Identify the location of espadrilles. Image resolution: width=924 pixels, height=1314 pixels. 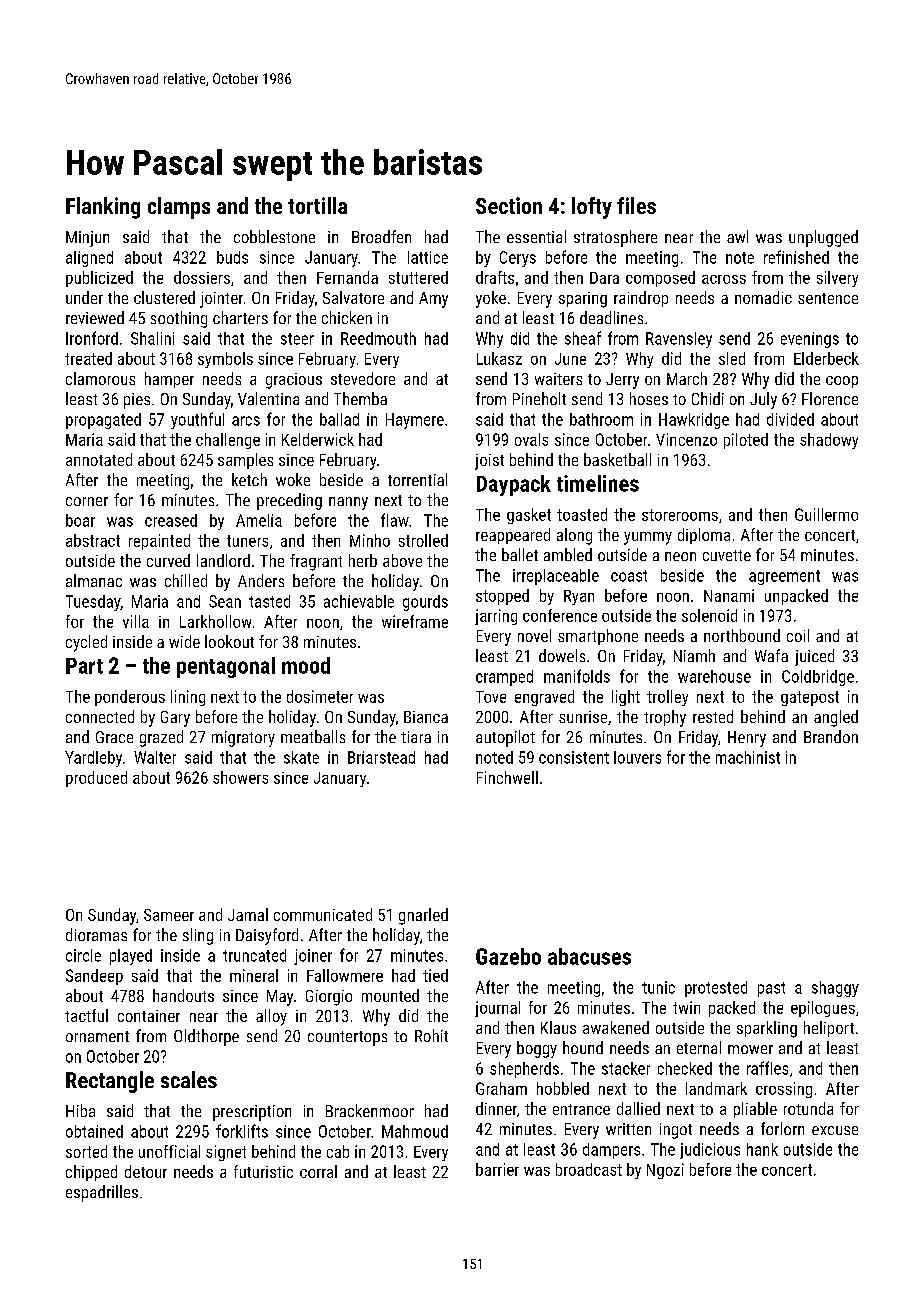
(102, 1193).
